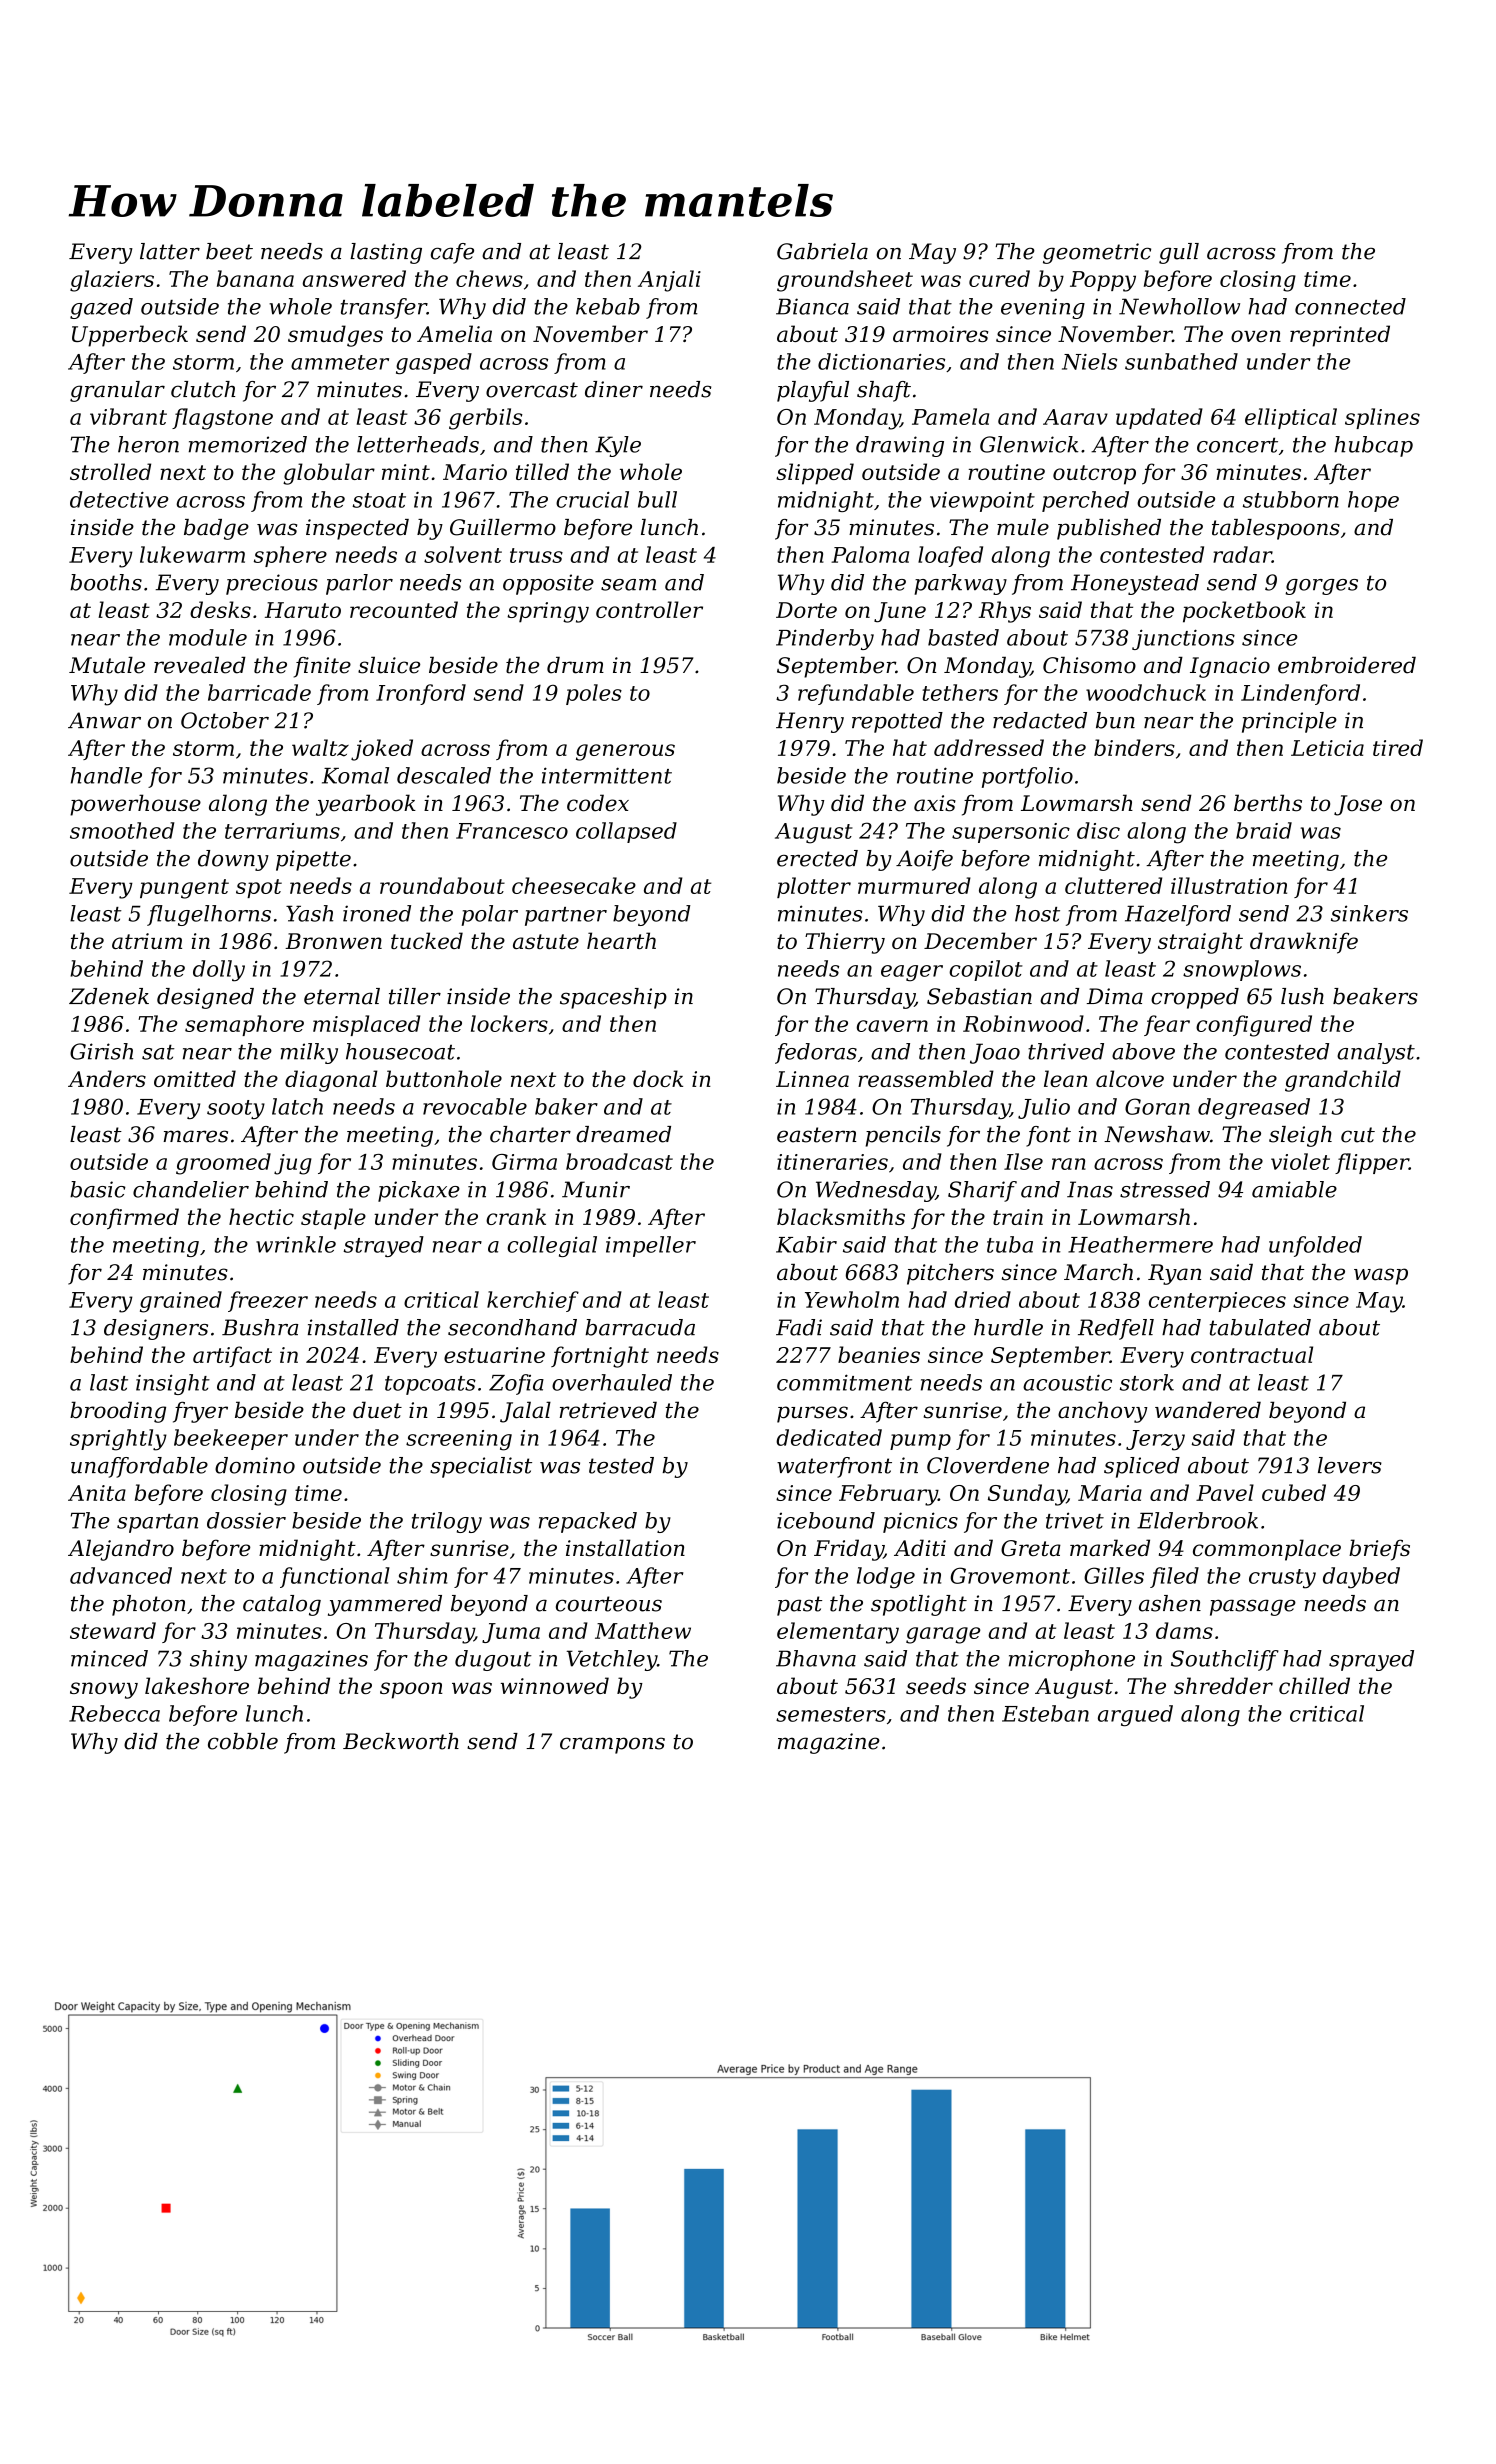 Image resolution: width=1496 pixels, height=2464 pixels. I want to click on basic, so click(98, 1189).
